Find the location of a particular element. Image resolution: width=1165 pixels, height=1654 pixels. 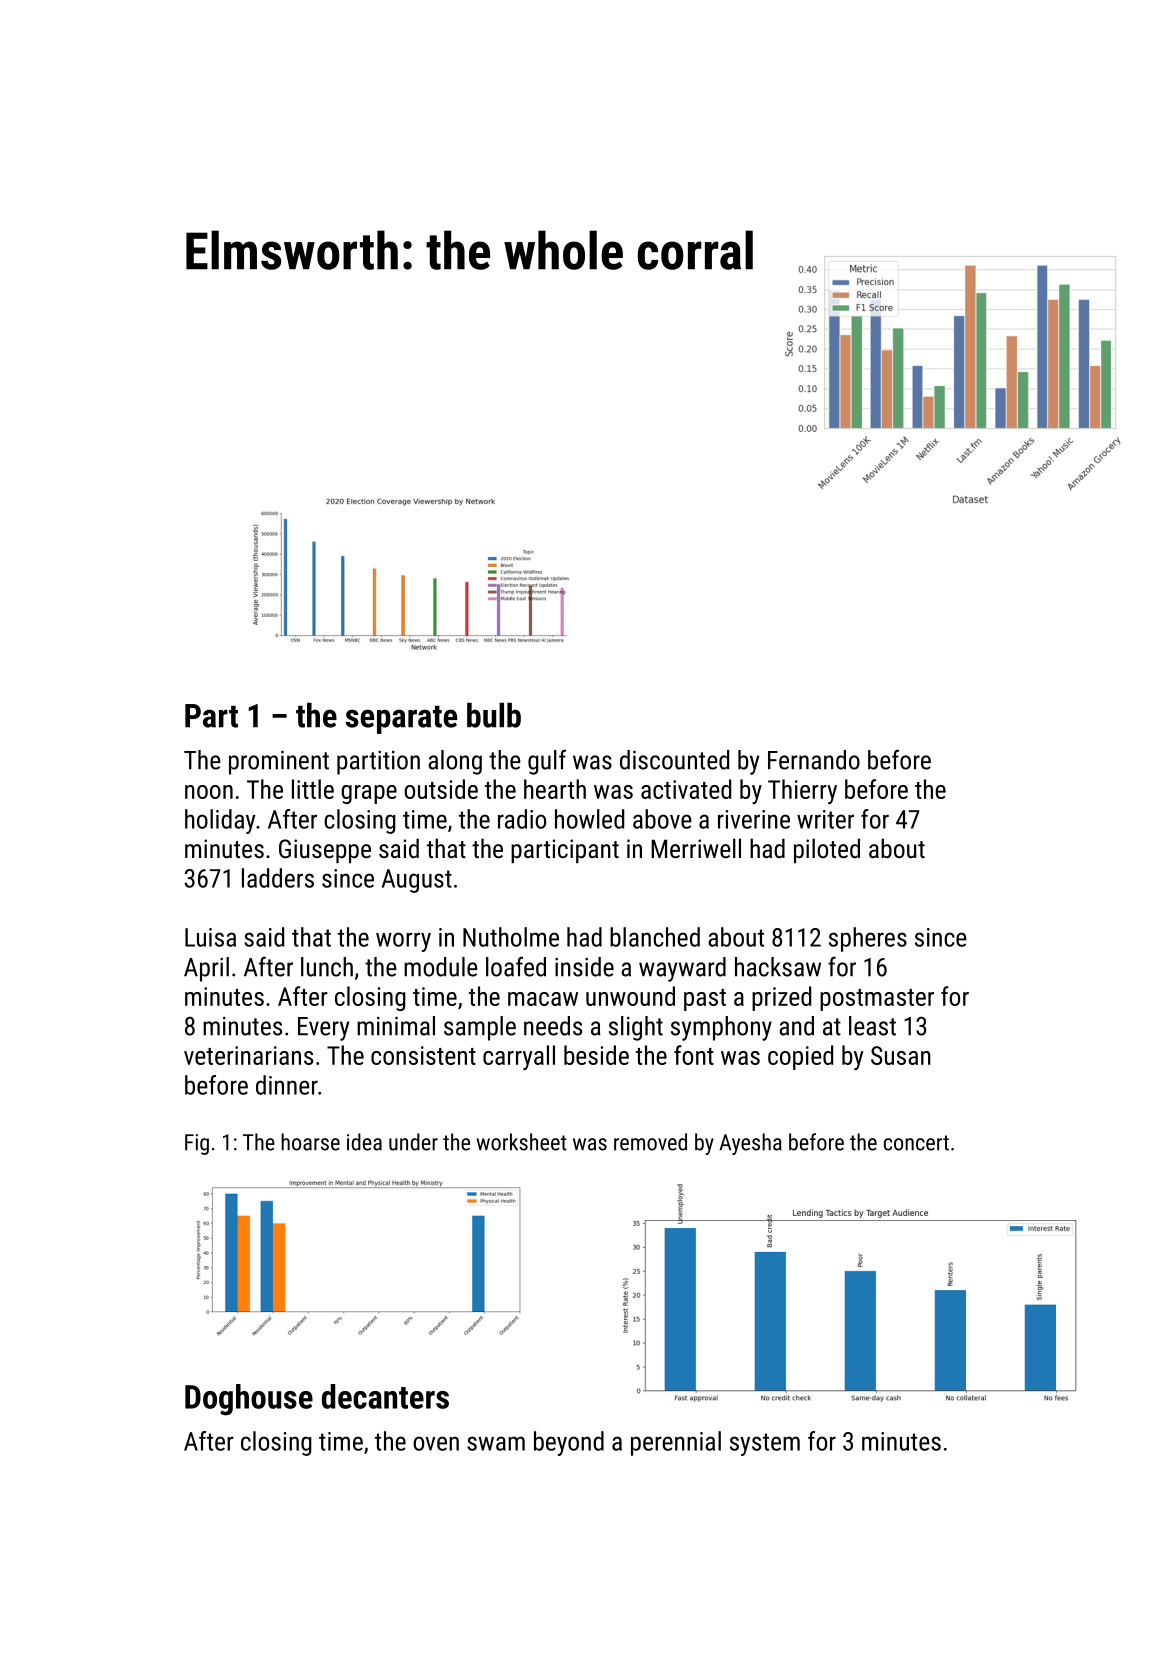

Doghouse is located at coordinates (249, 1400).
